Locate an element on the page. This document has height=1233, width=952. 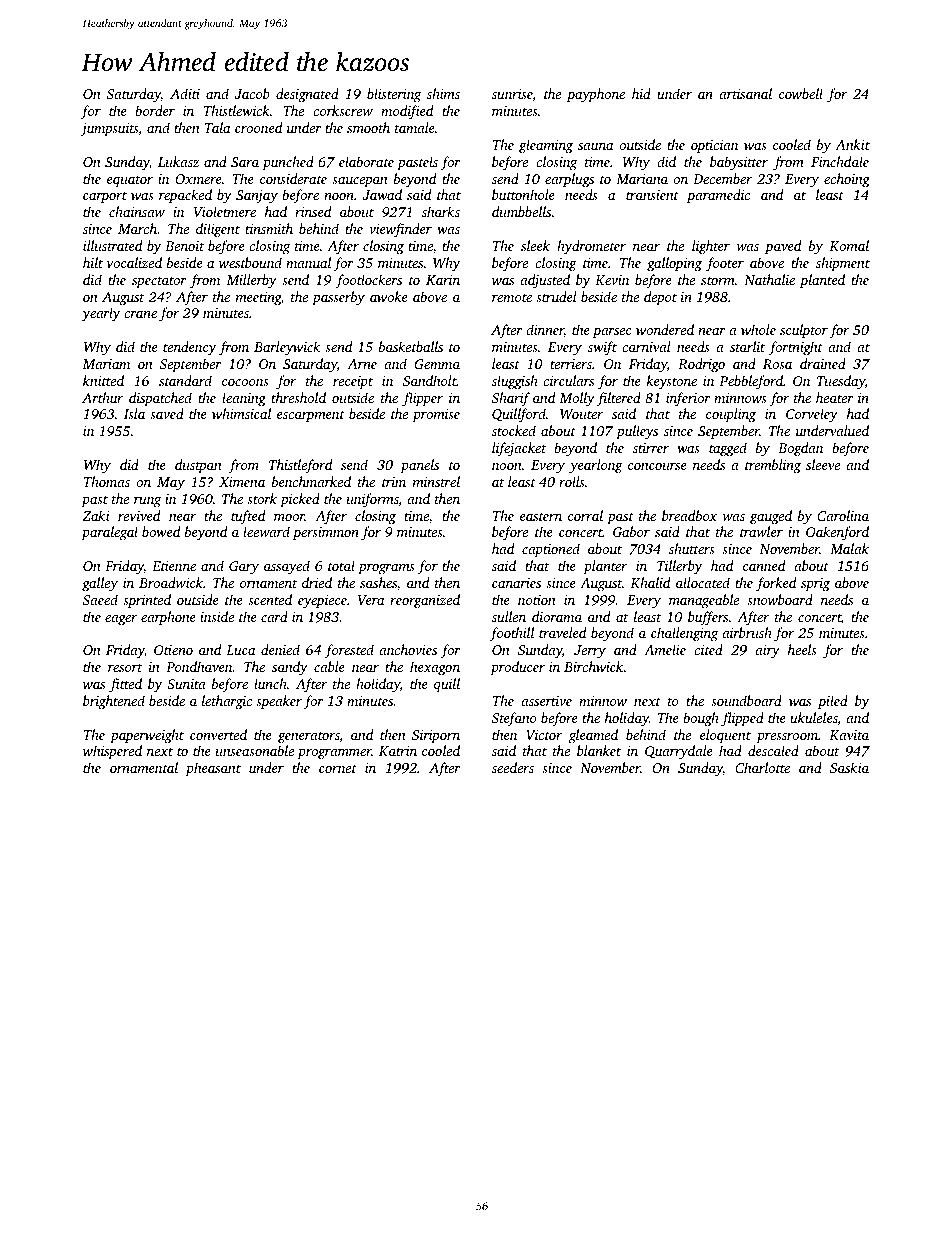
hilt is located at coordinates (93, 262).
